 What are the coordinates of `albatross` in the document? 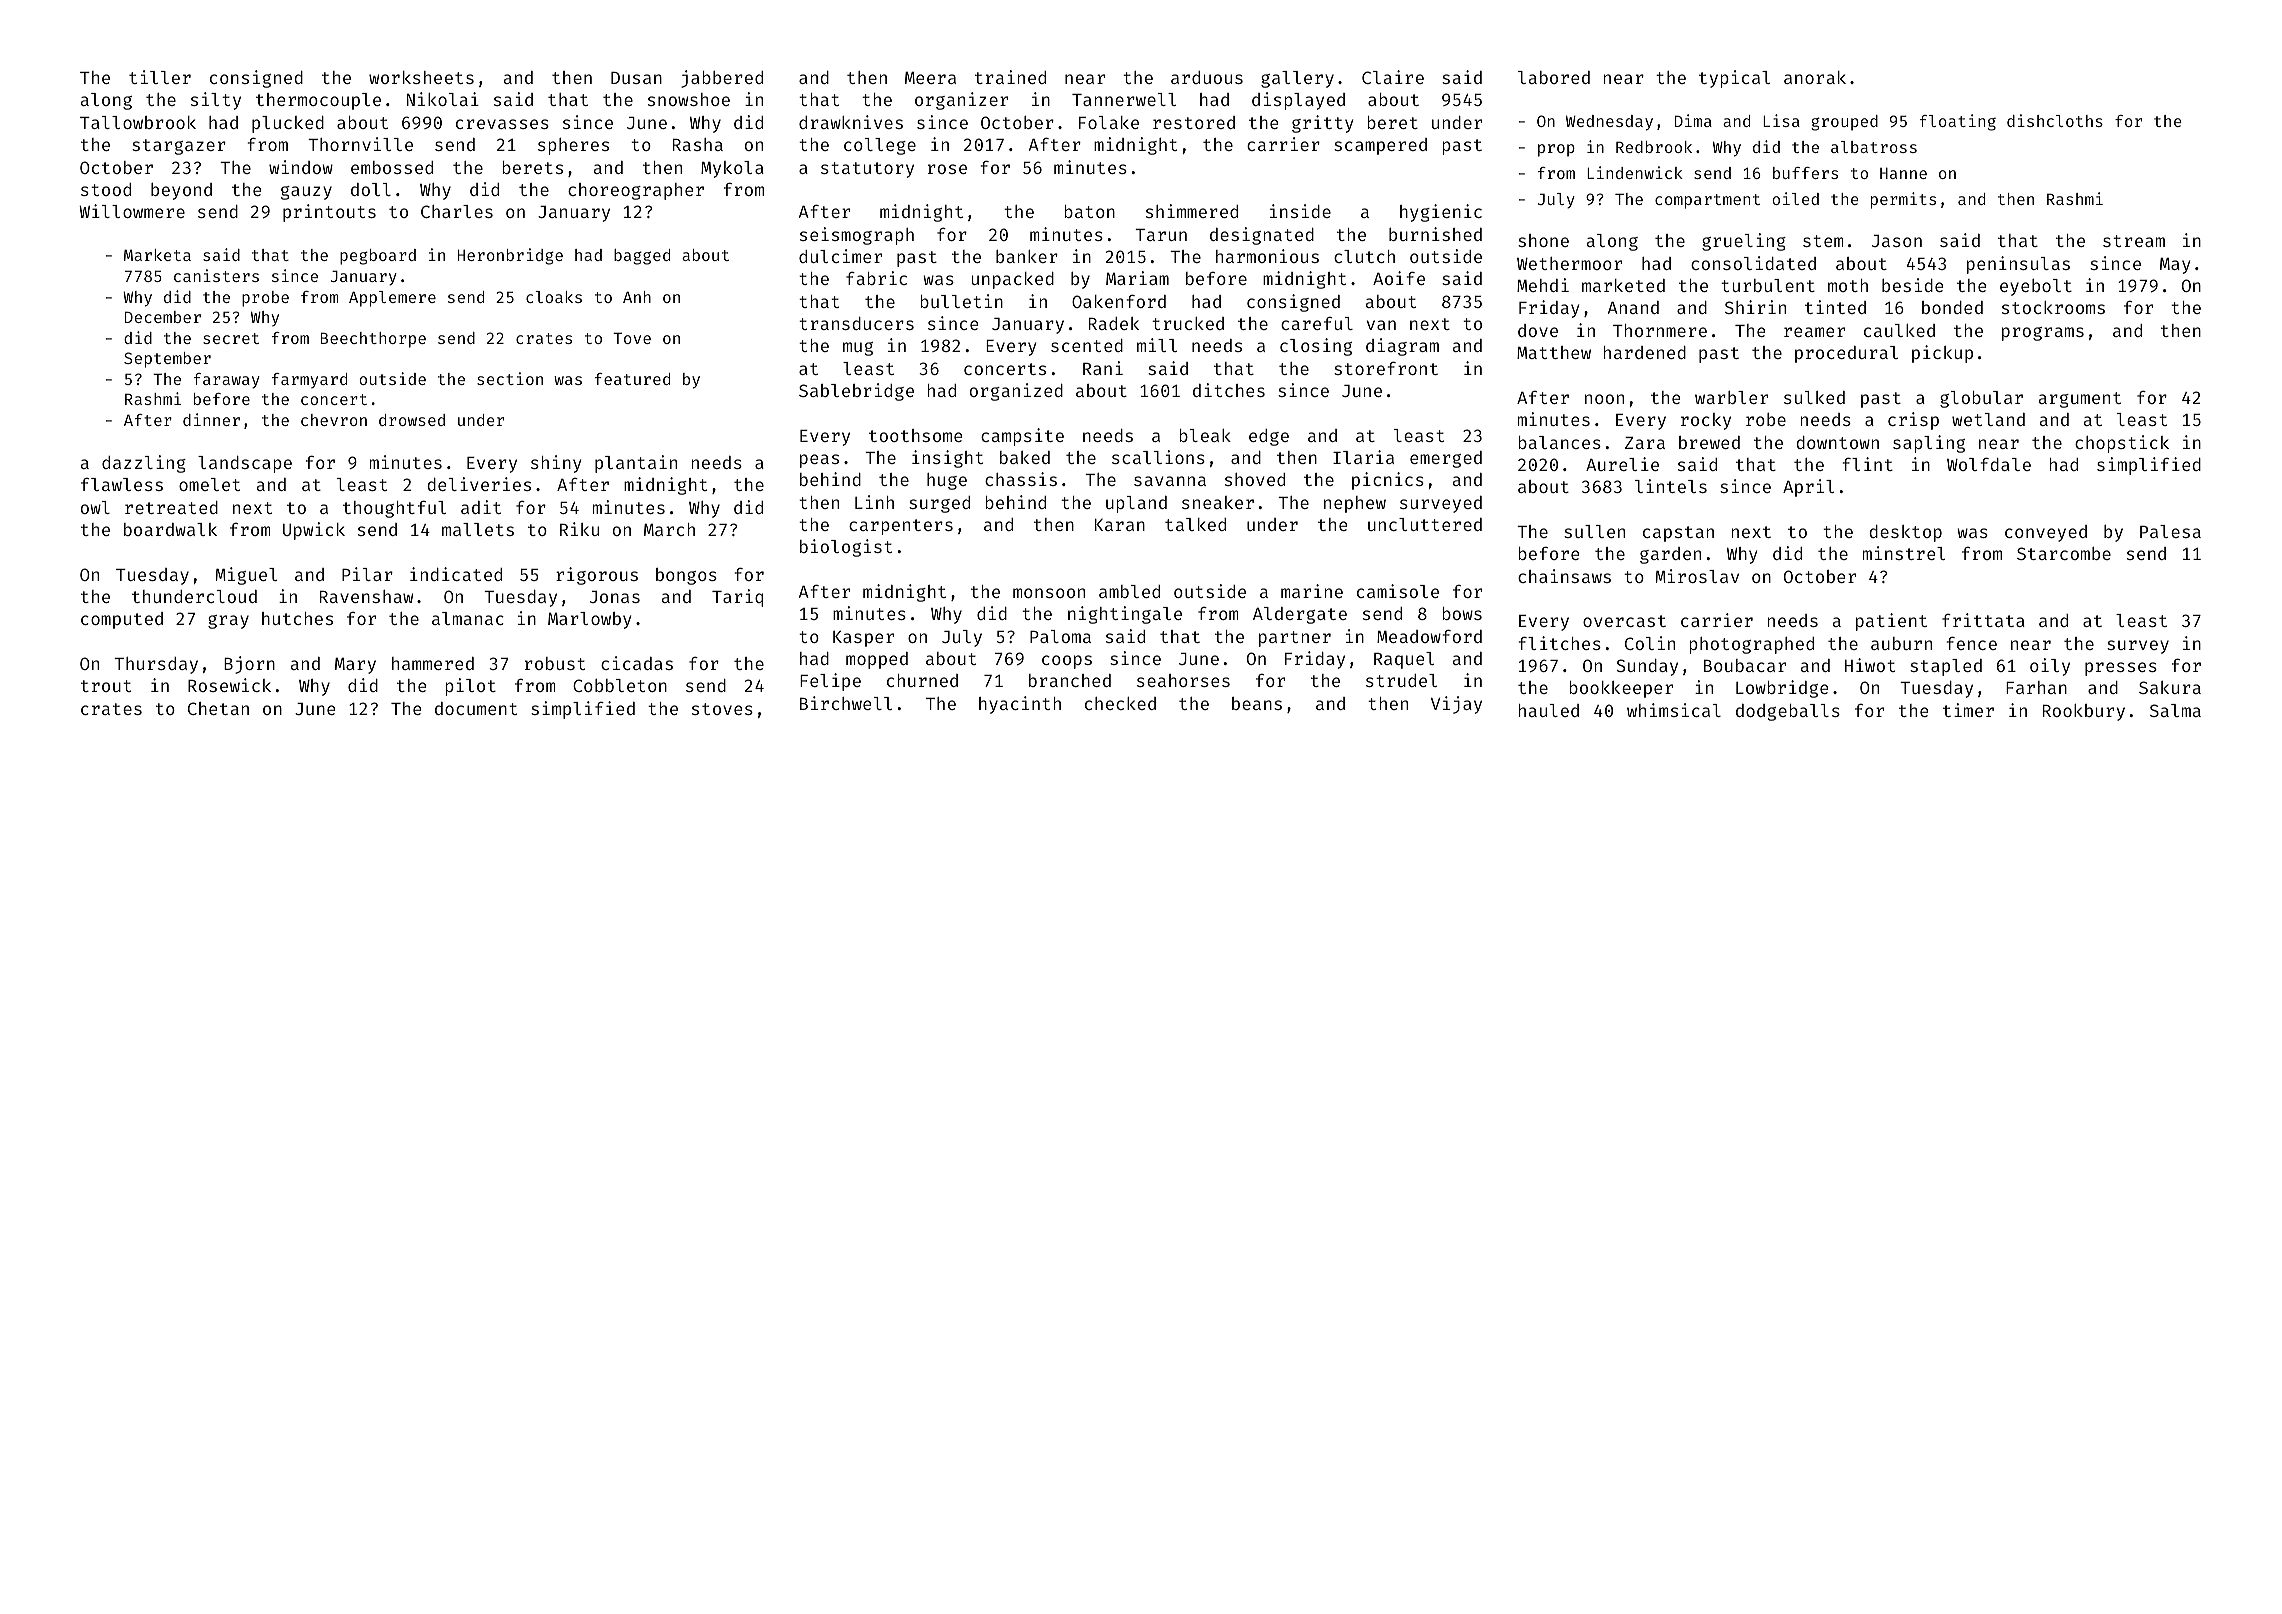 It's located at (1874, 147).
